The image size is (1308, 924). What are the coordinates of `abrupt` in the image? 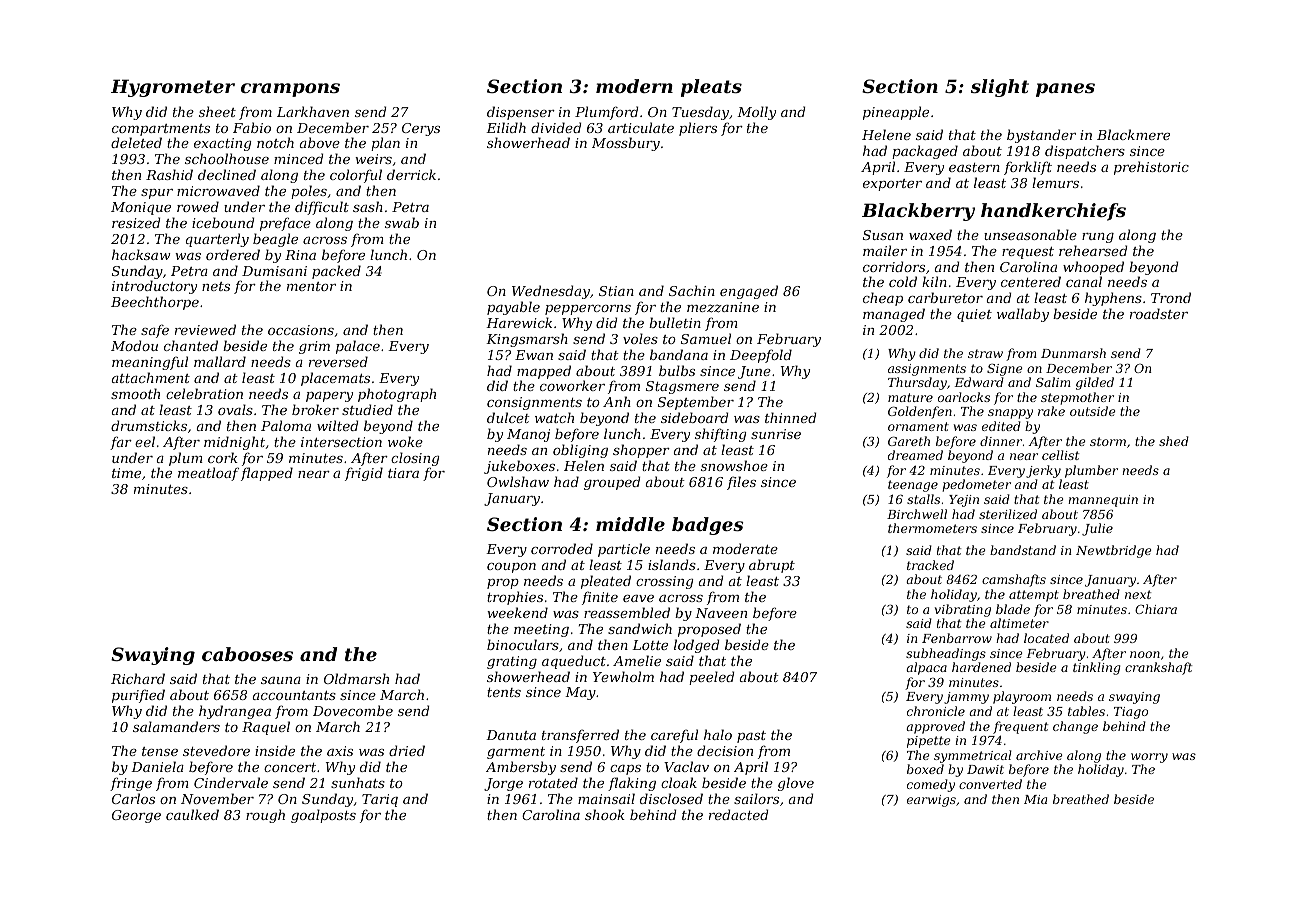 It's located at (772, 566).
